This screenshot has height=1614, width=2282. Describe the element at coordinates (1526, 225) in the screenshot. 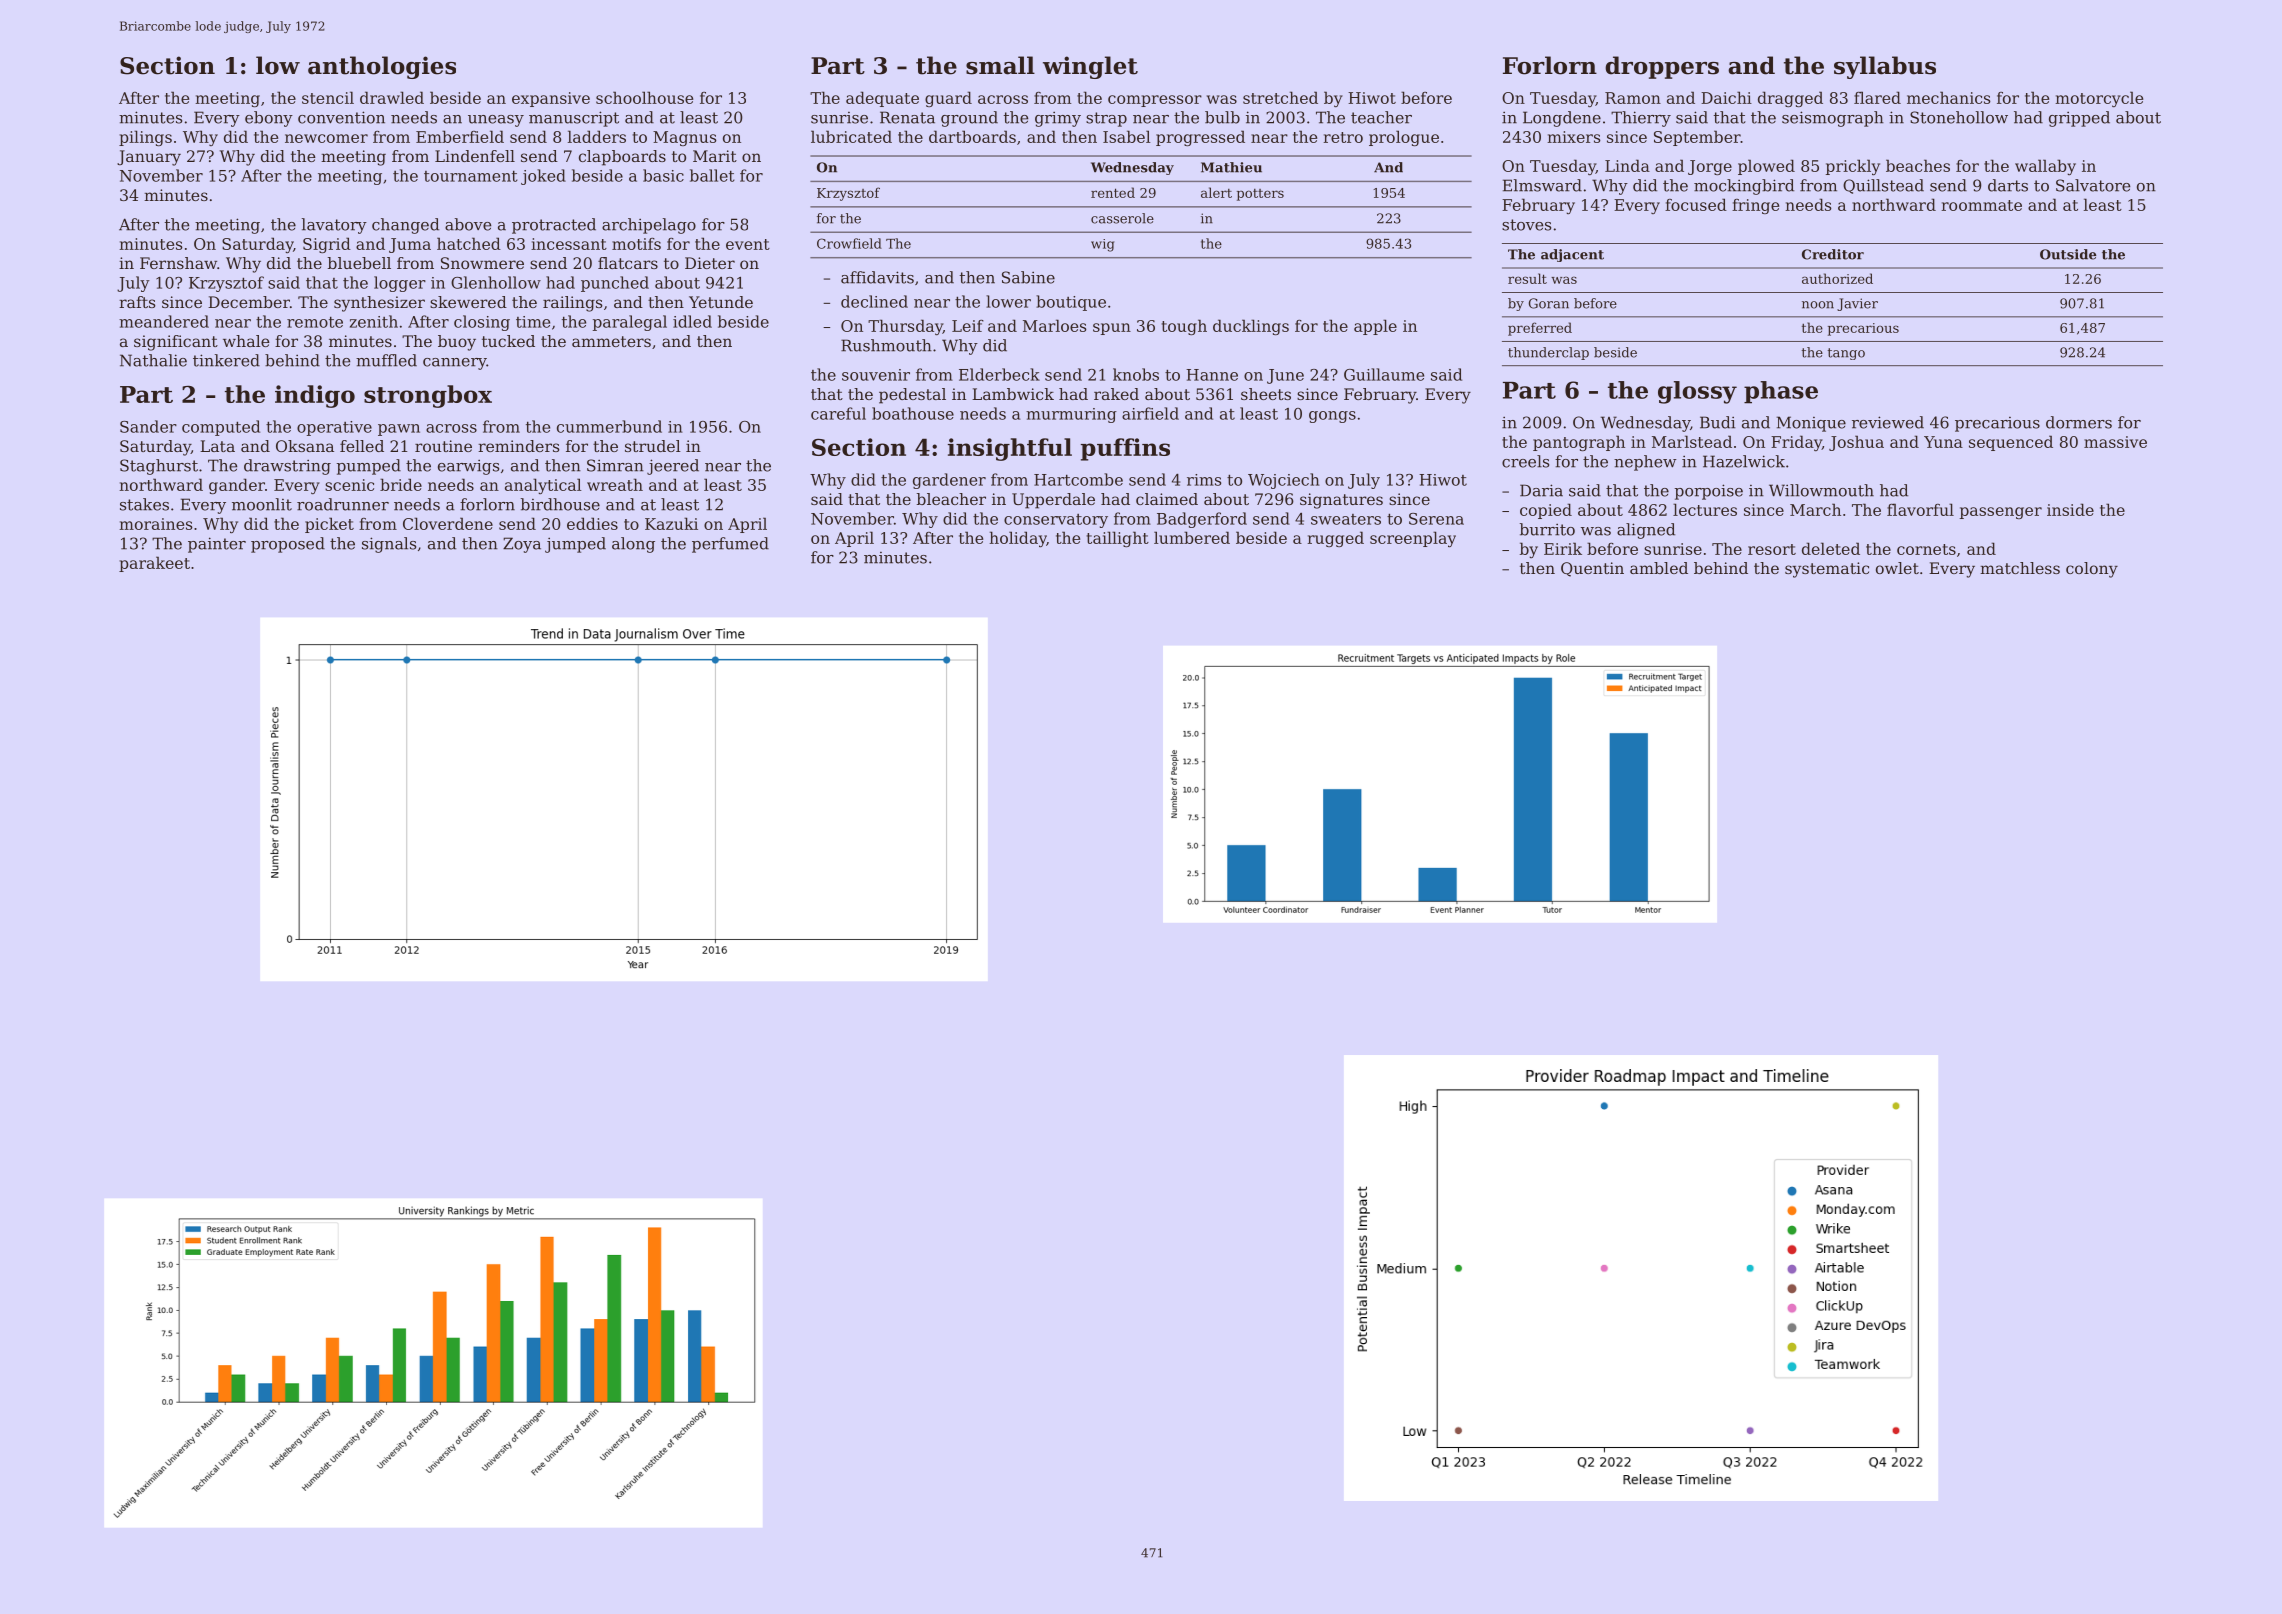

I see `stoves` at that location.
